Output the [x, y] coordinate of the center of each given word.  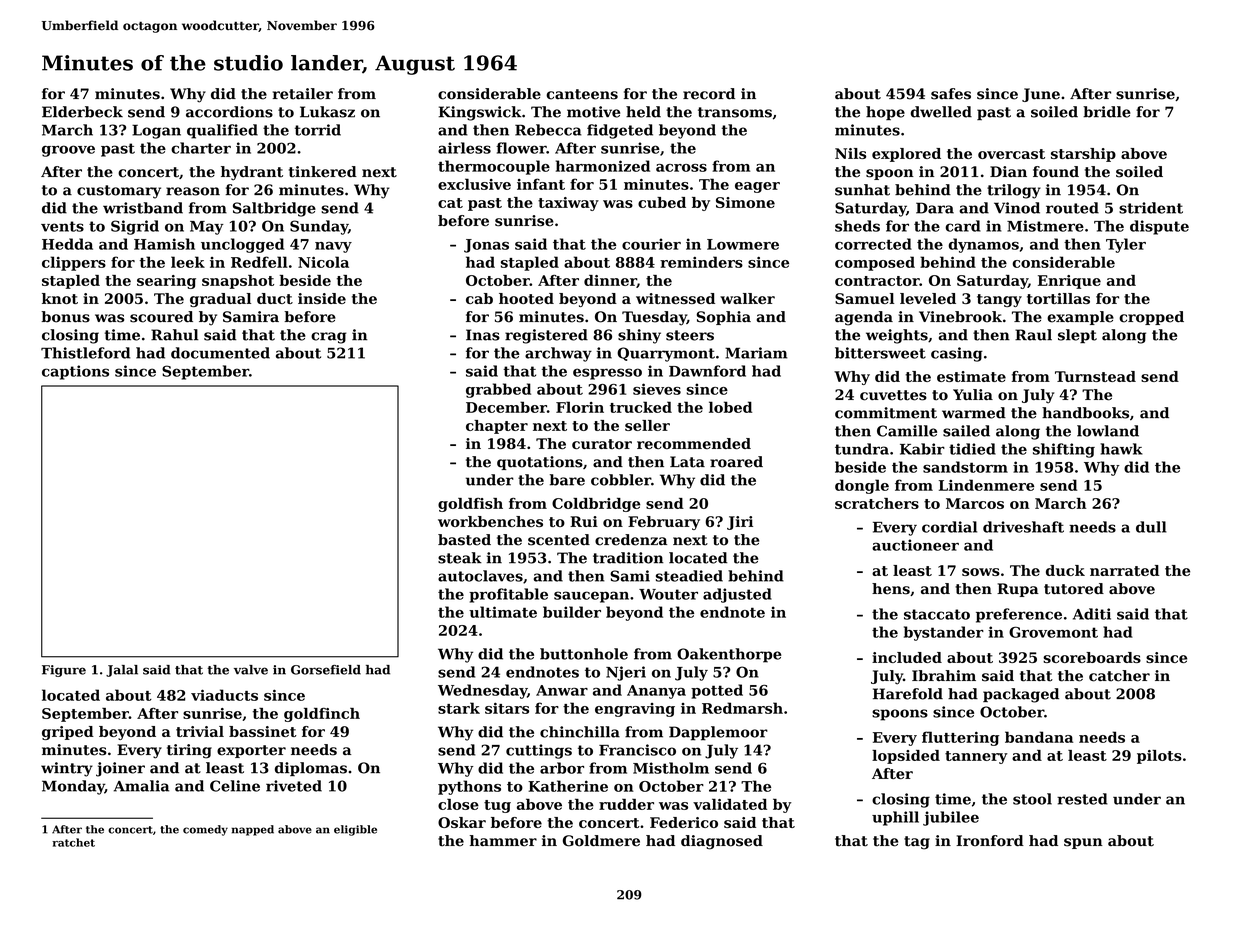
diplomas [311, 769]
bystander [944, 633]
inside [322, 298]
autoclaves [480, 576]
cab [479, 298]
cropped [1151, 318]
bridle [1107, 112]
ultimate [503, 612]
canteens [582, 94]
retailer [303, 94]
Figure [64, 671]
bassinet [263, 731]
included [907, 657]
